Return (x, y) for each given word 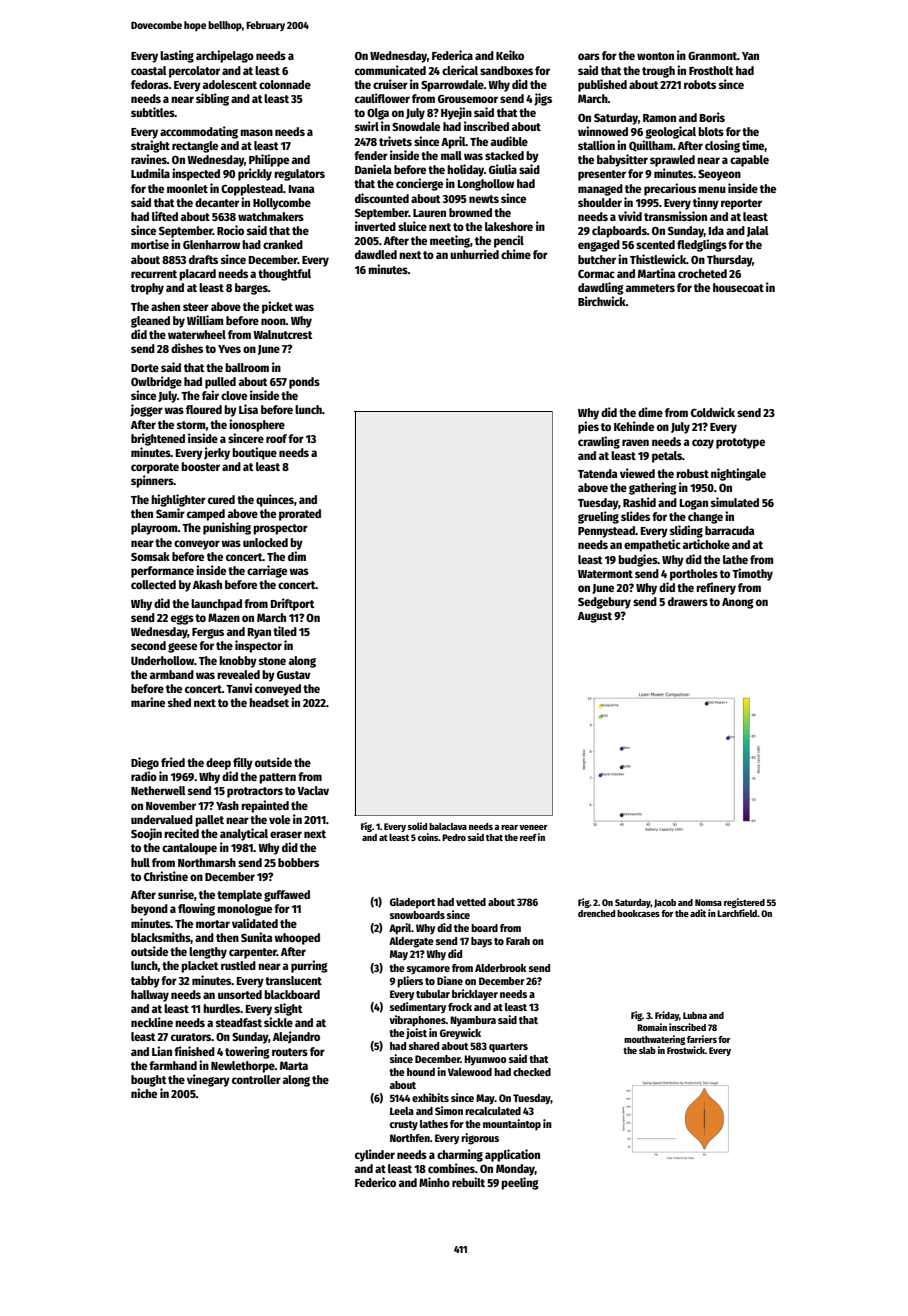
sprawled (672, 161)
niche (144, 1093)
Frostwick (686, 1050)
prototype (740, 443)
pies (588, 427)
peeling (520, 1183)
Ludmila (150, 173)
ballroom (247, 367)
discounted (382, 198)
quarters (508, 1048)
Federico (375, 1182)
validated (255, 923)
